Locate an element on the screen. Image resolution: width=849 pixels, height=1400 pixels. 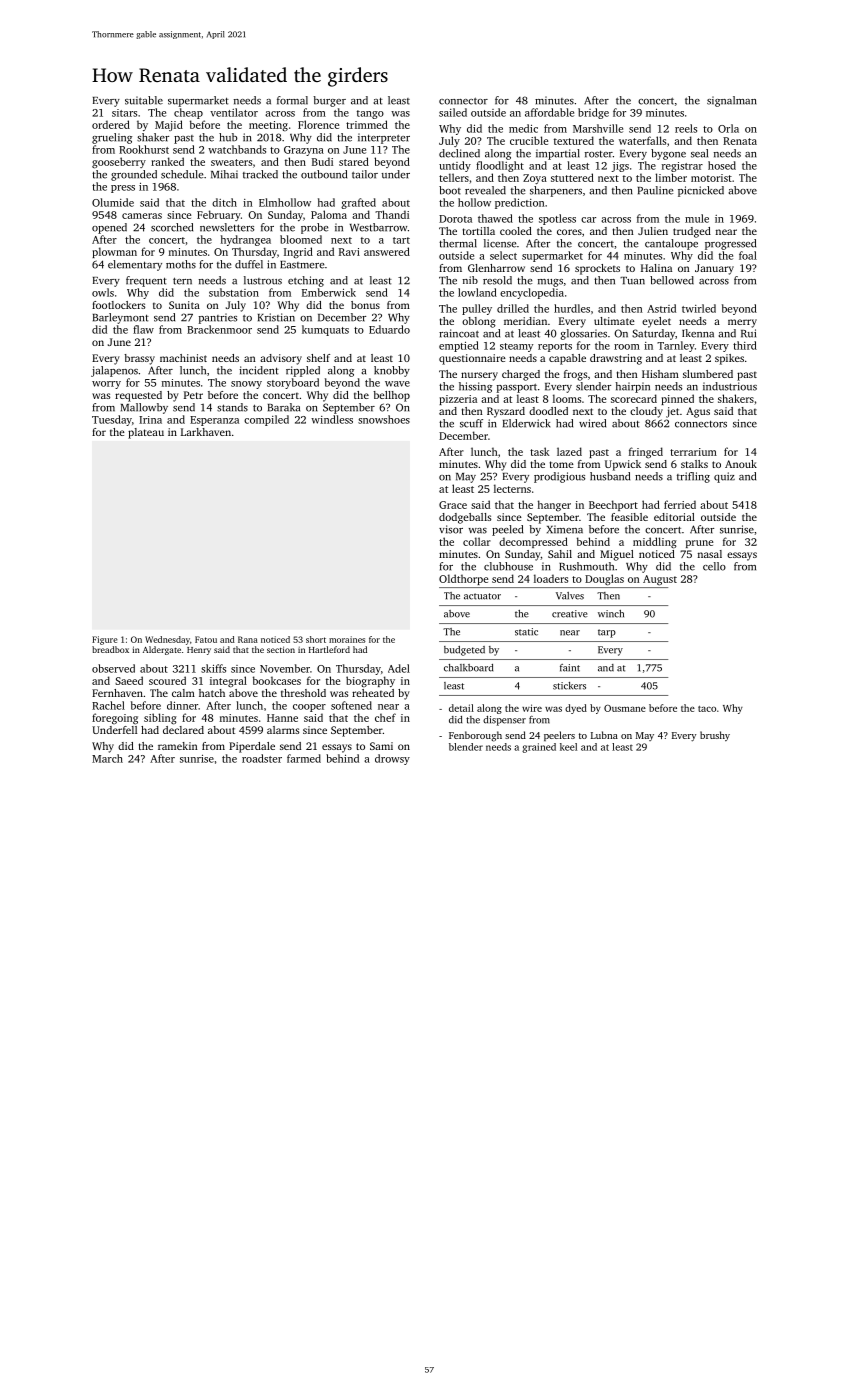
actuator is located at coordinates (482, 596).
